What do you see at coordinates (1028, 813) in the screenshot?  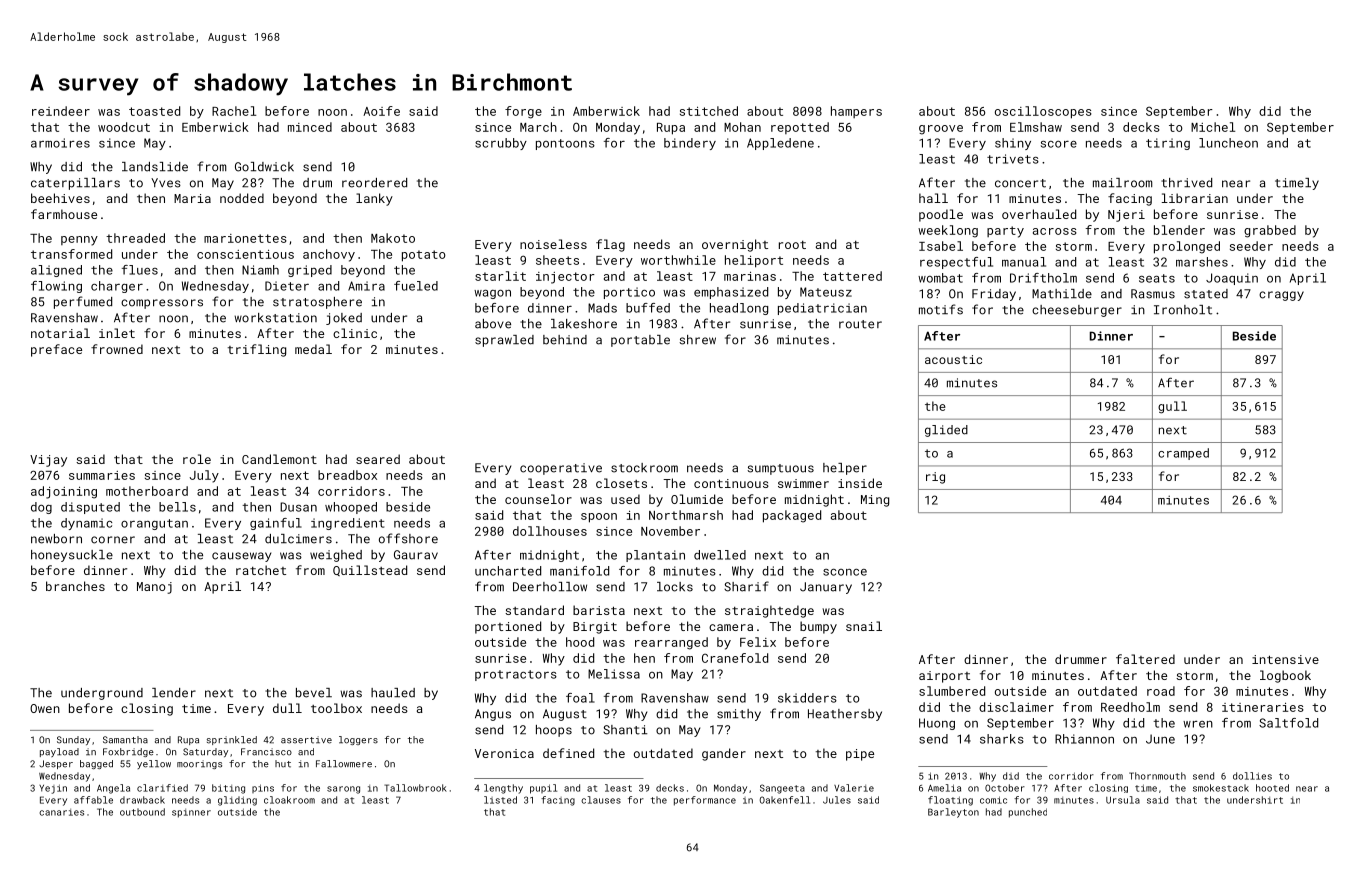 I see `punched` at bounding box center [1028, 813].
